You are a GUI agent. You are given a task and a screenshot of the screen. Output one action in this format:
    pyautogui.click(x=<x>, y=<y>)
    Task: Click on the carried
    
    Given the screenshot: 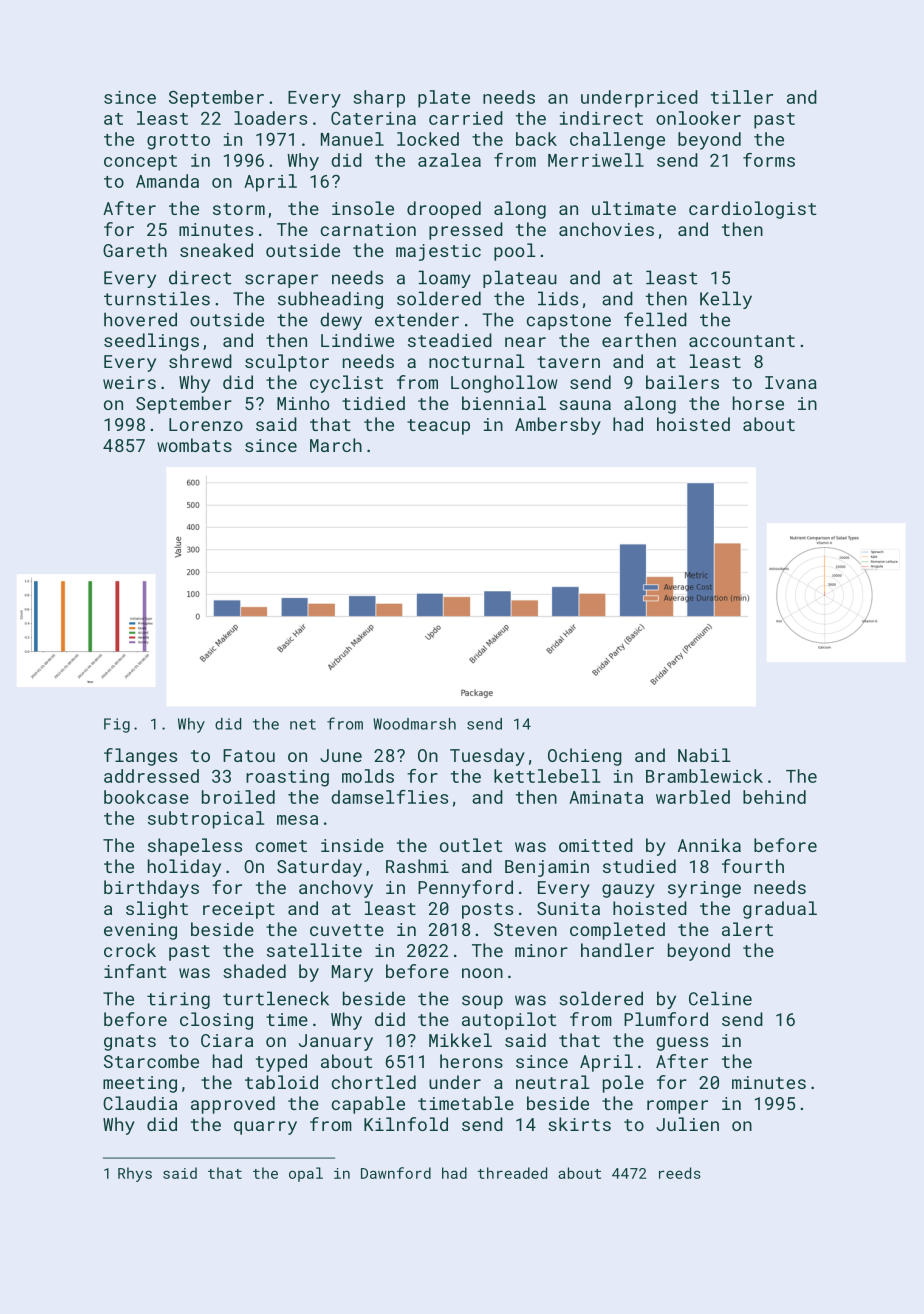 What is the action you would take?
    pyautogui.click(x=466, y=118)
